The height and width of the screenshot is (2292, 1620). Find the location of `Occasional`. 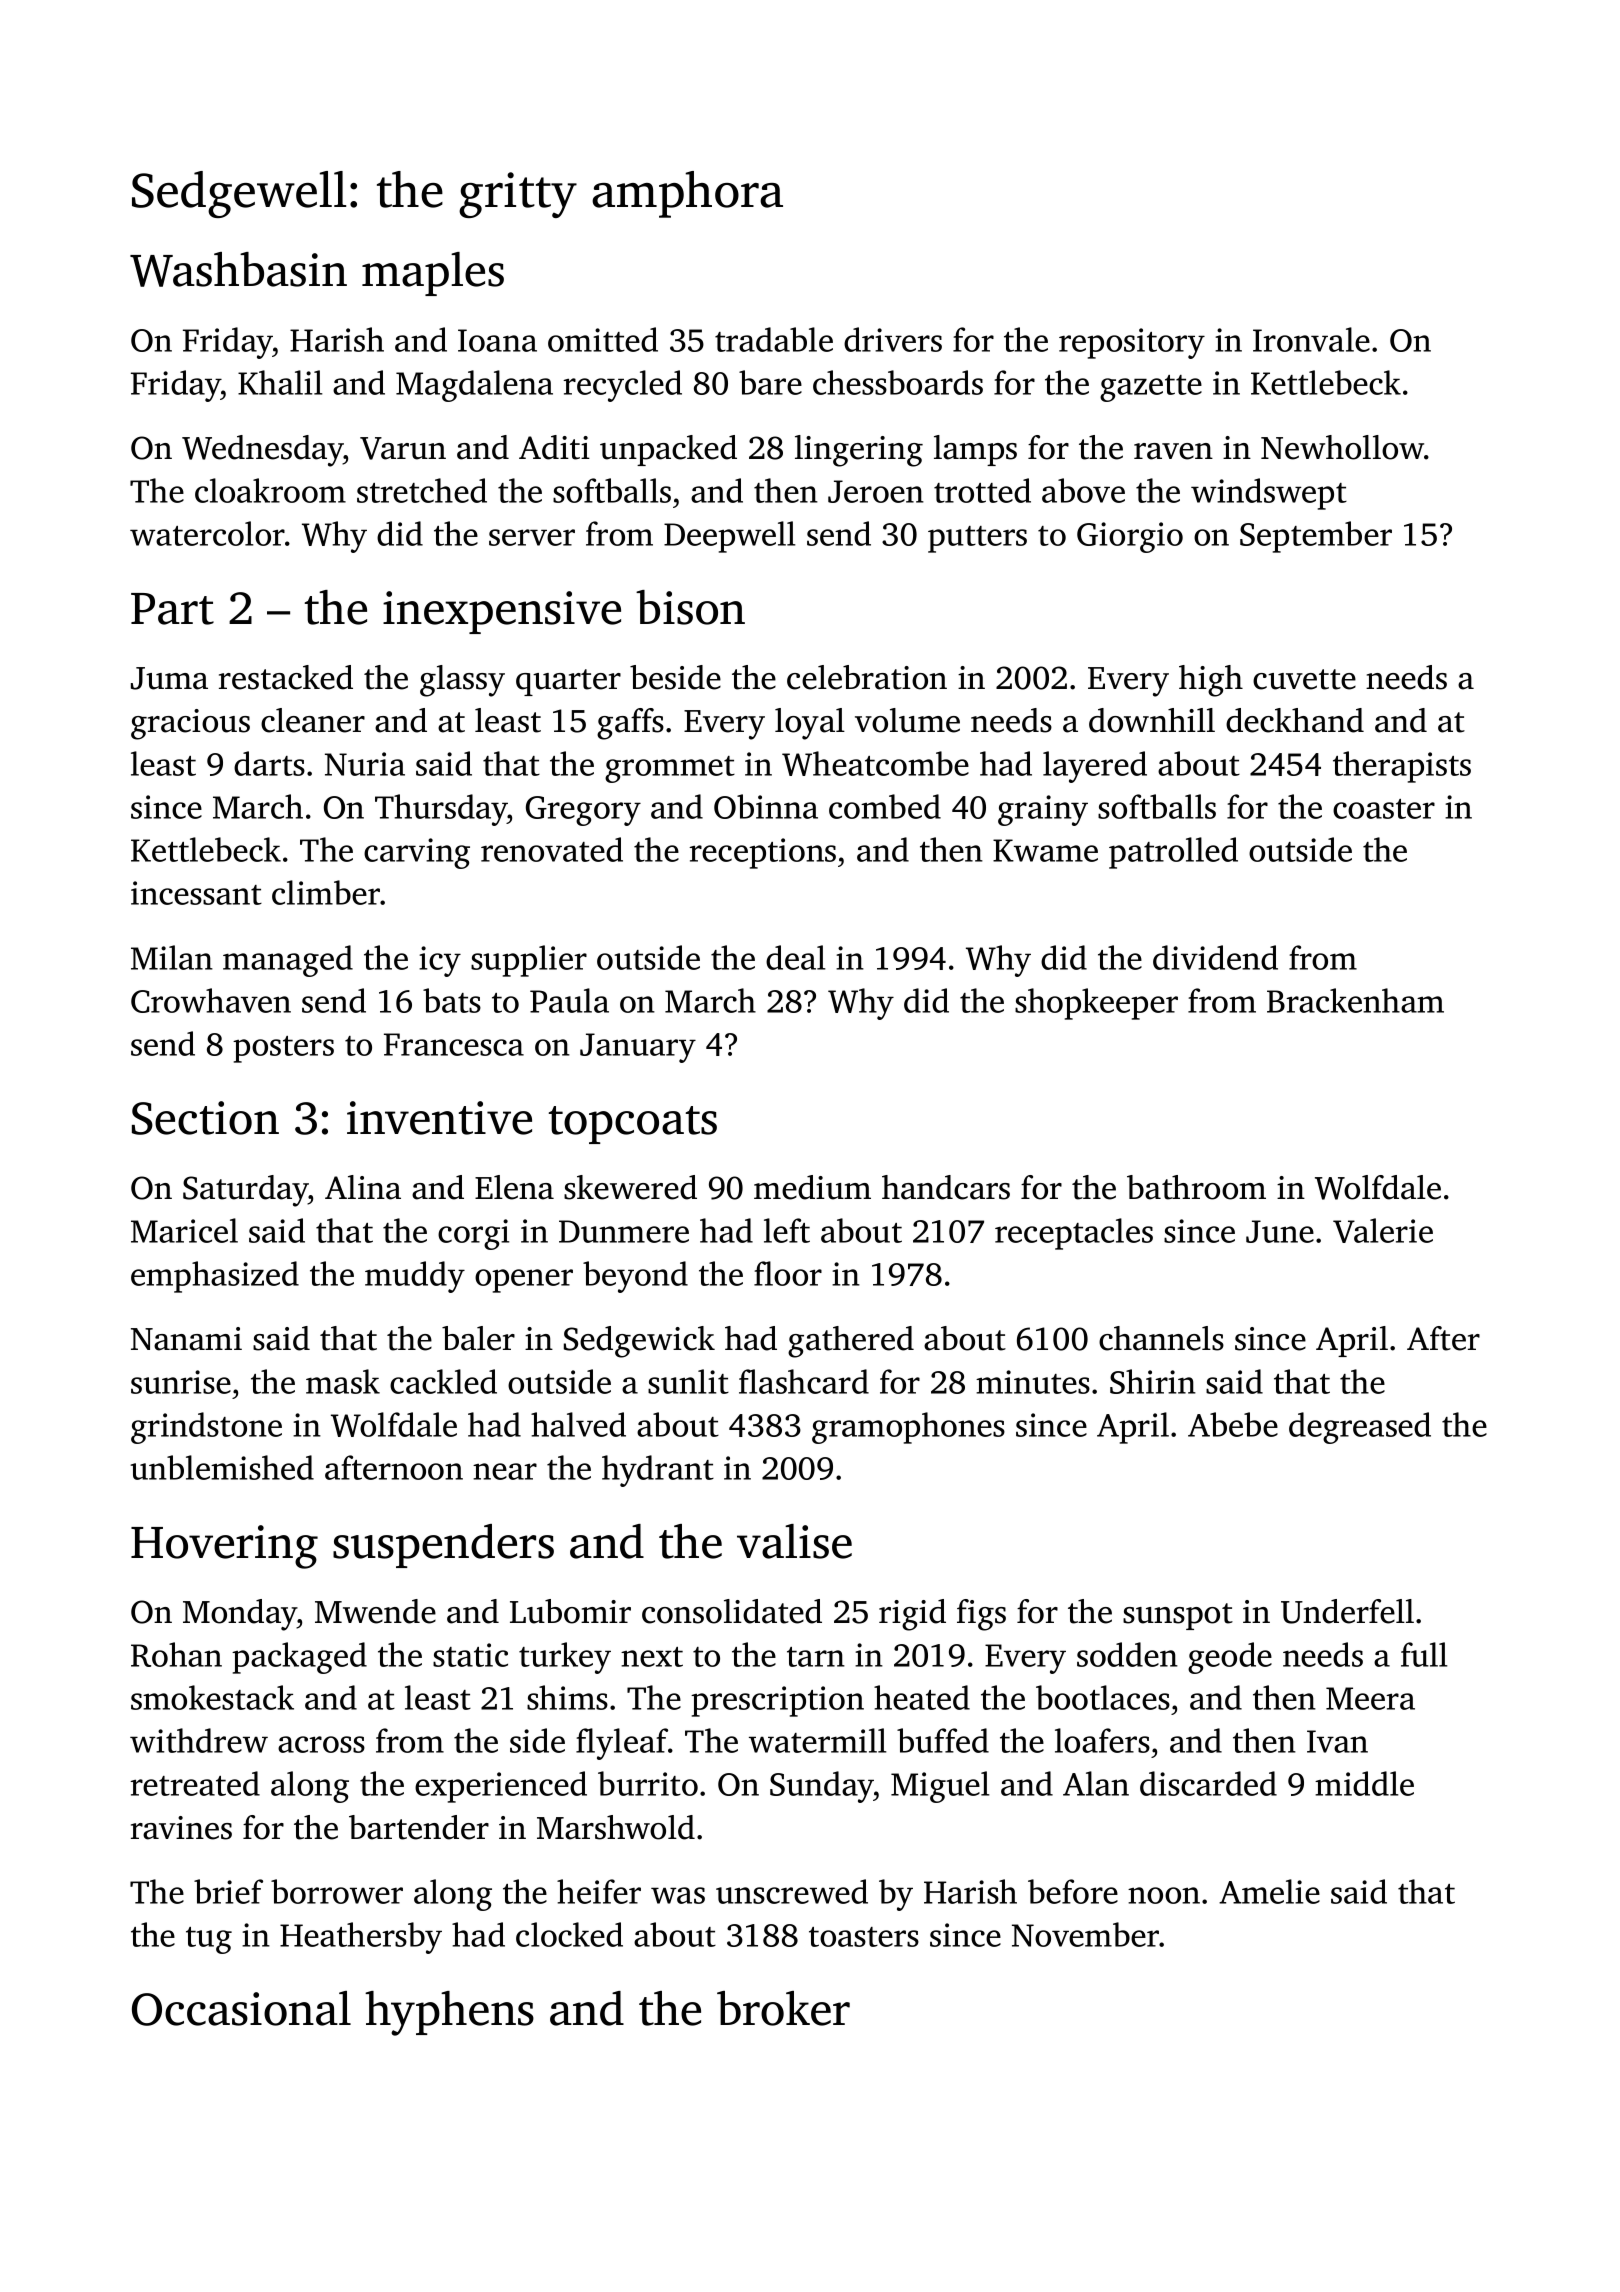

Occasional is located at coordinates (241, 2008).
